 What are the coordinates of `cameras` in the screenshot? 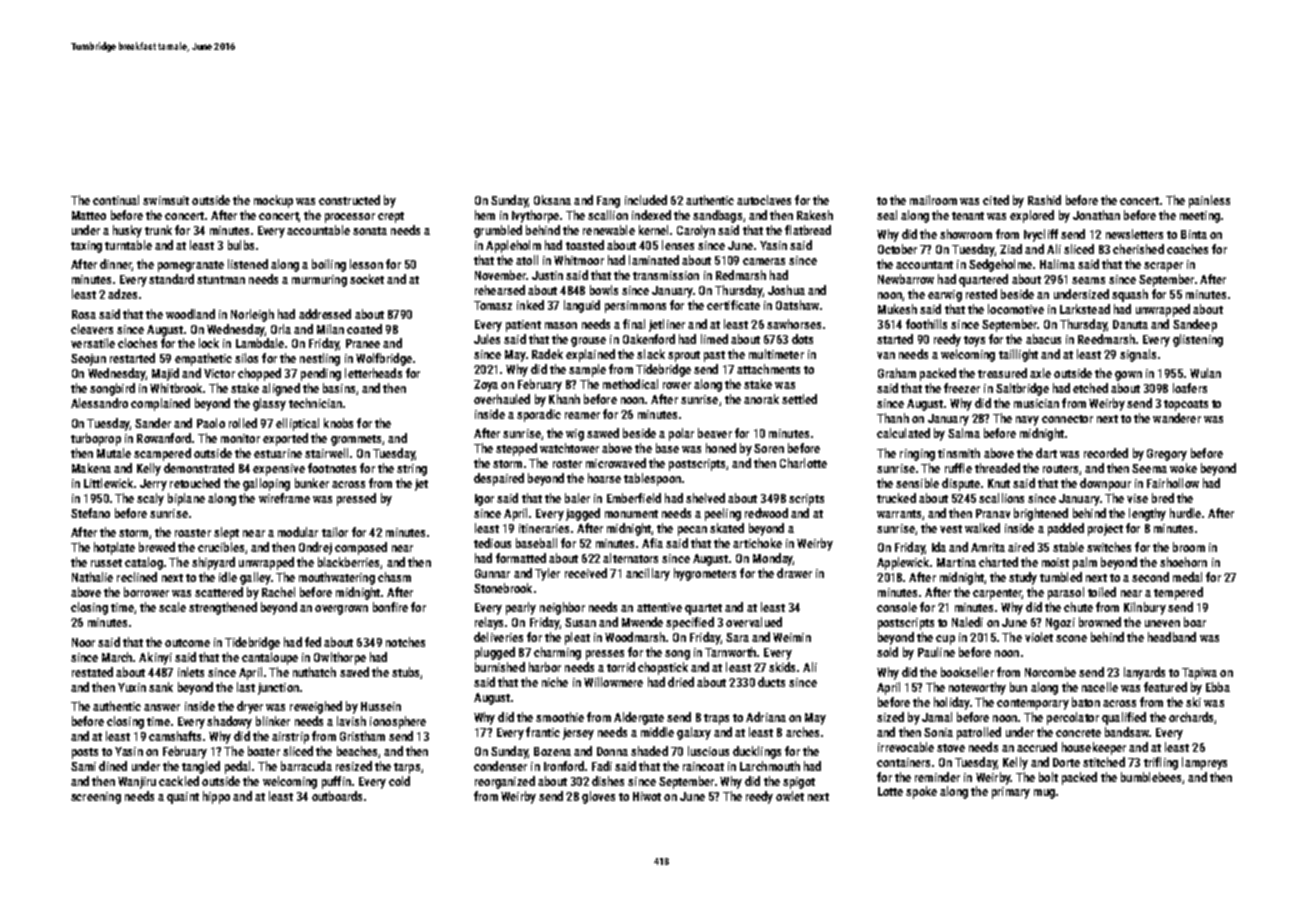 It's located at (764, 261).
